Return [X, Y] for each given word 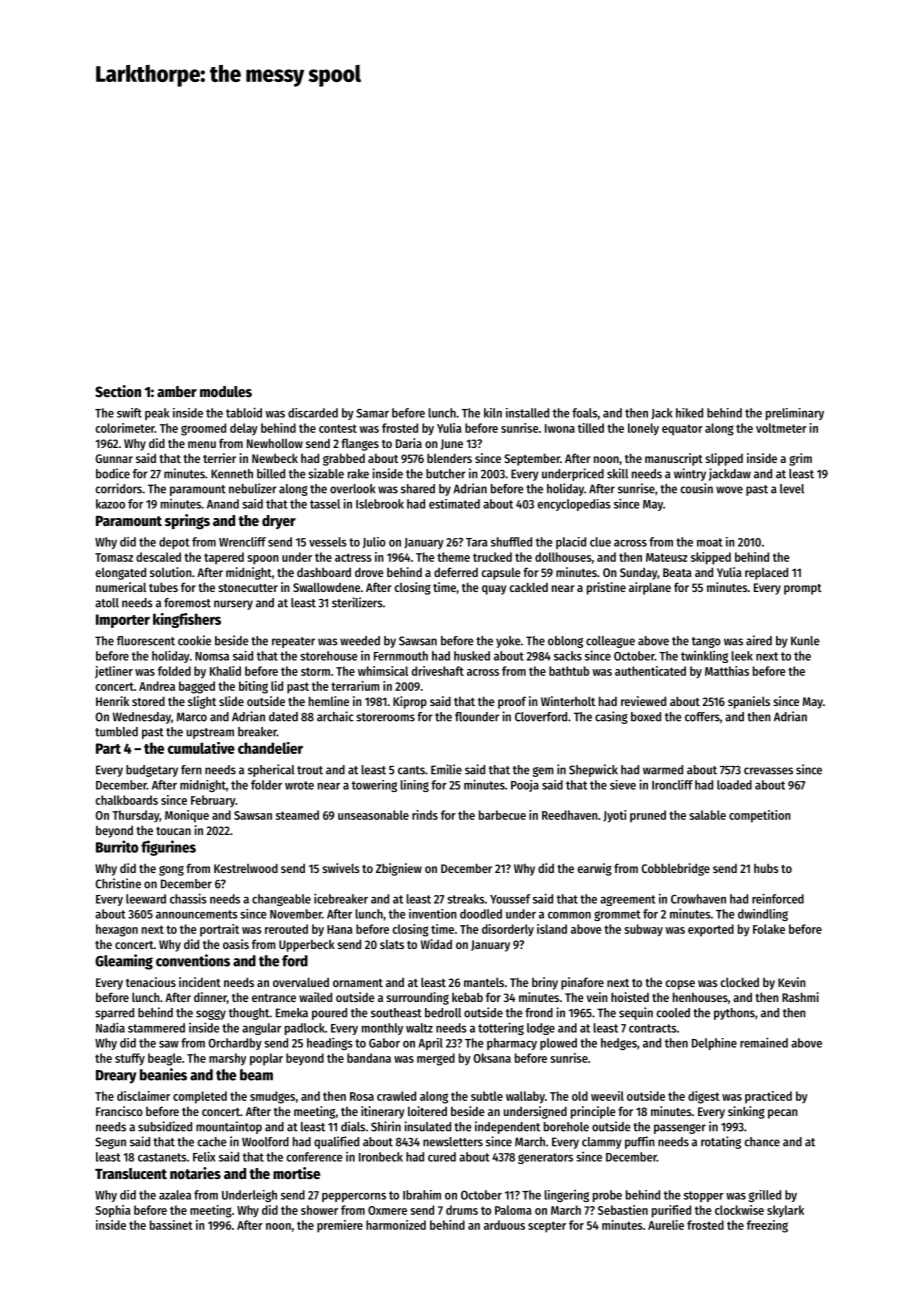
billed [271, 473]
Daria [409, 443]
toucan [173, 831]
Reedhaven [570, 815]
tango [706, 642]
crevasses [768, 771]
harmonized [396, 1225]
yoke [508, 642]
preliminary [795, 414]
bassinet [171, 1225]
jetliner [114, 672]
